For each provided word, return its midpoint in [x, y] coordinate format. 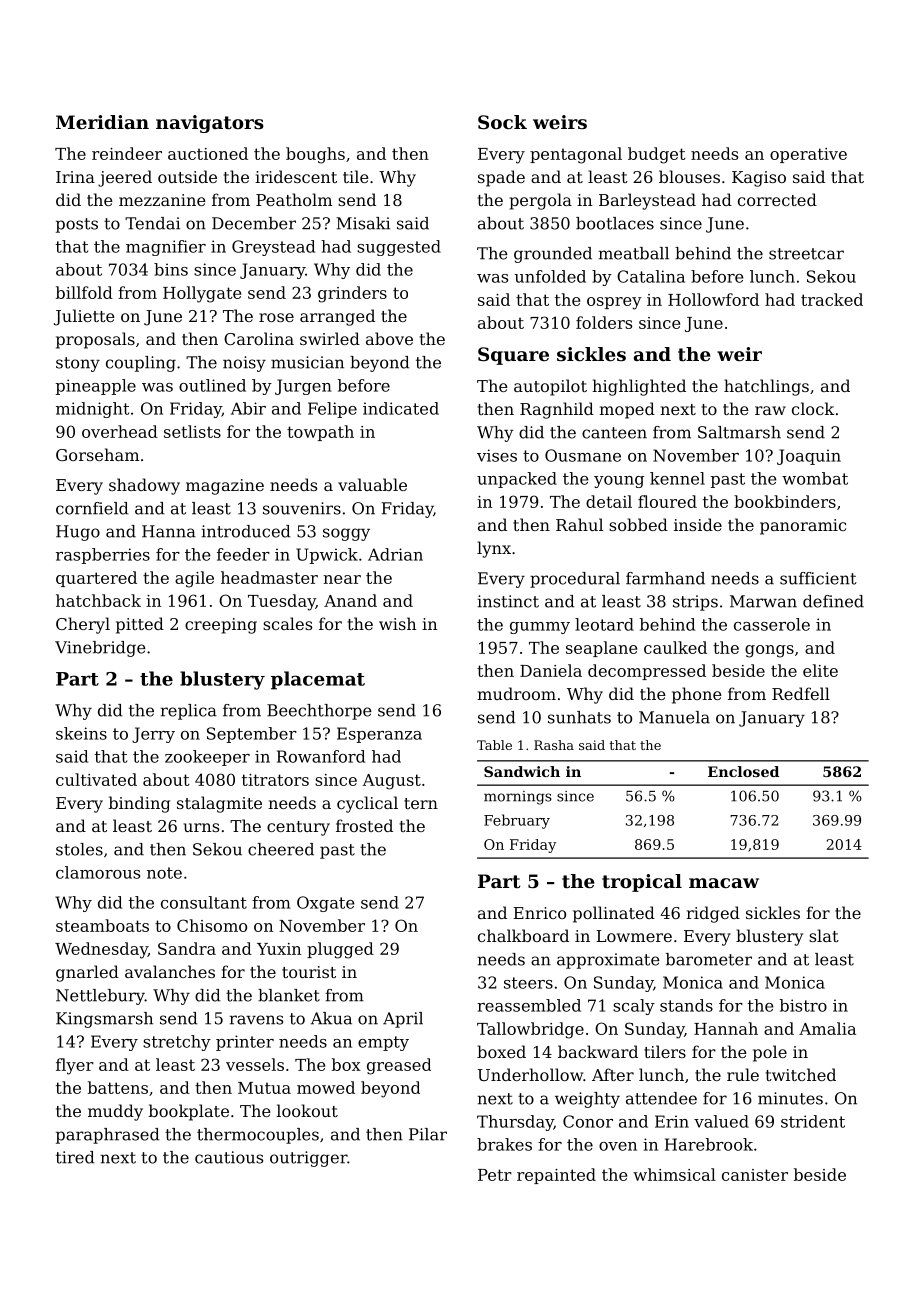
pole [770, 1053]
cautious [229, 1157]
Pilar [428, 1134]
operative [808, 155]
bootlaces [615, 223]
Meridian [102, 122]
